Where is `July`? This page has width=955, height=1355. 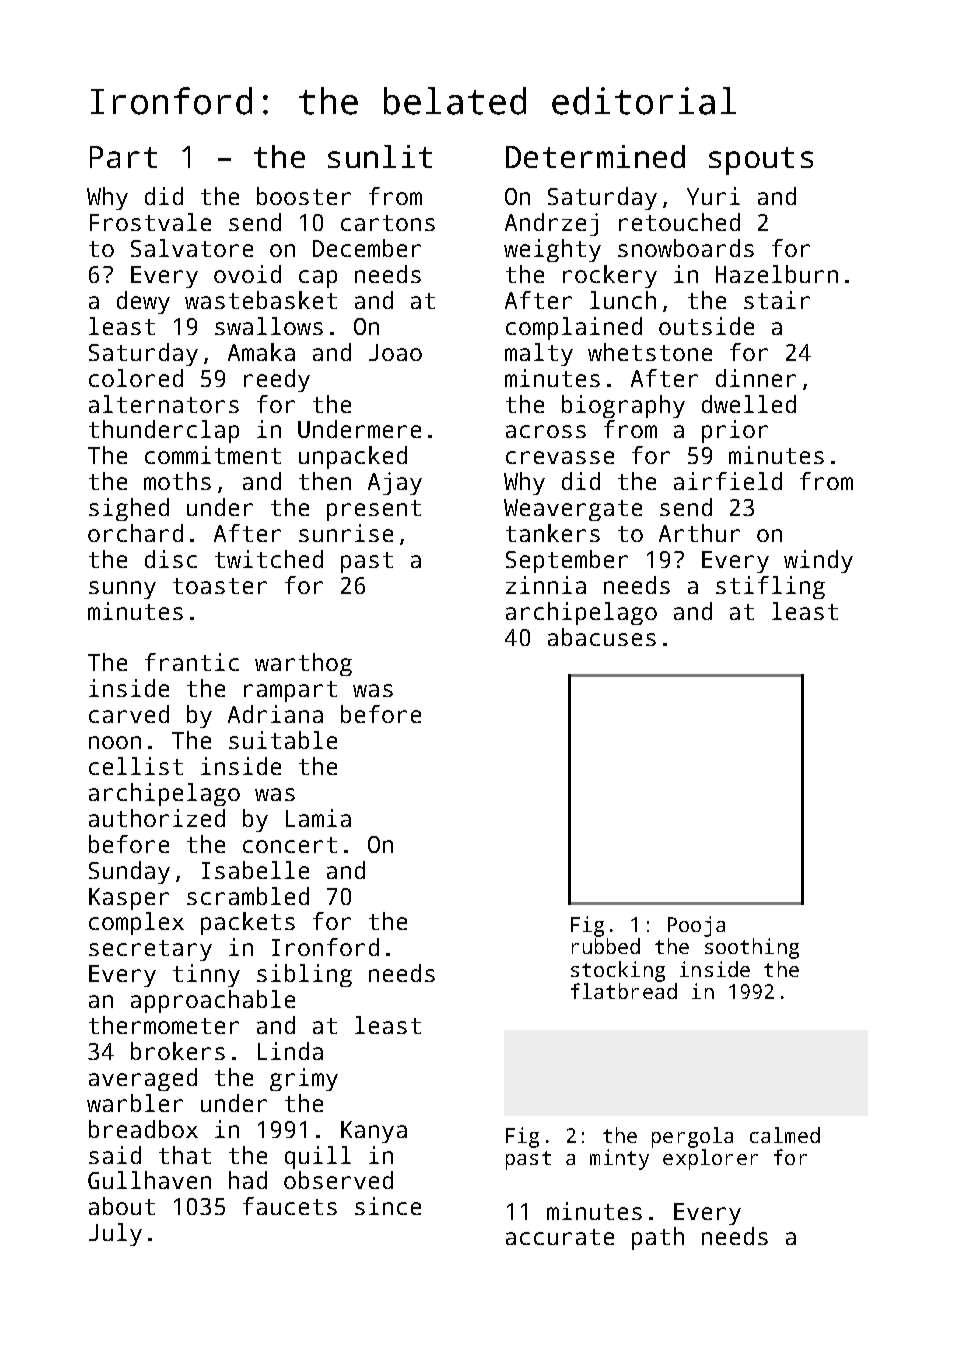
July is located at coordinates (115, 1234).
